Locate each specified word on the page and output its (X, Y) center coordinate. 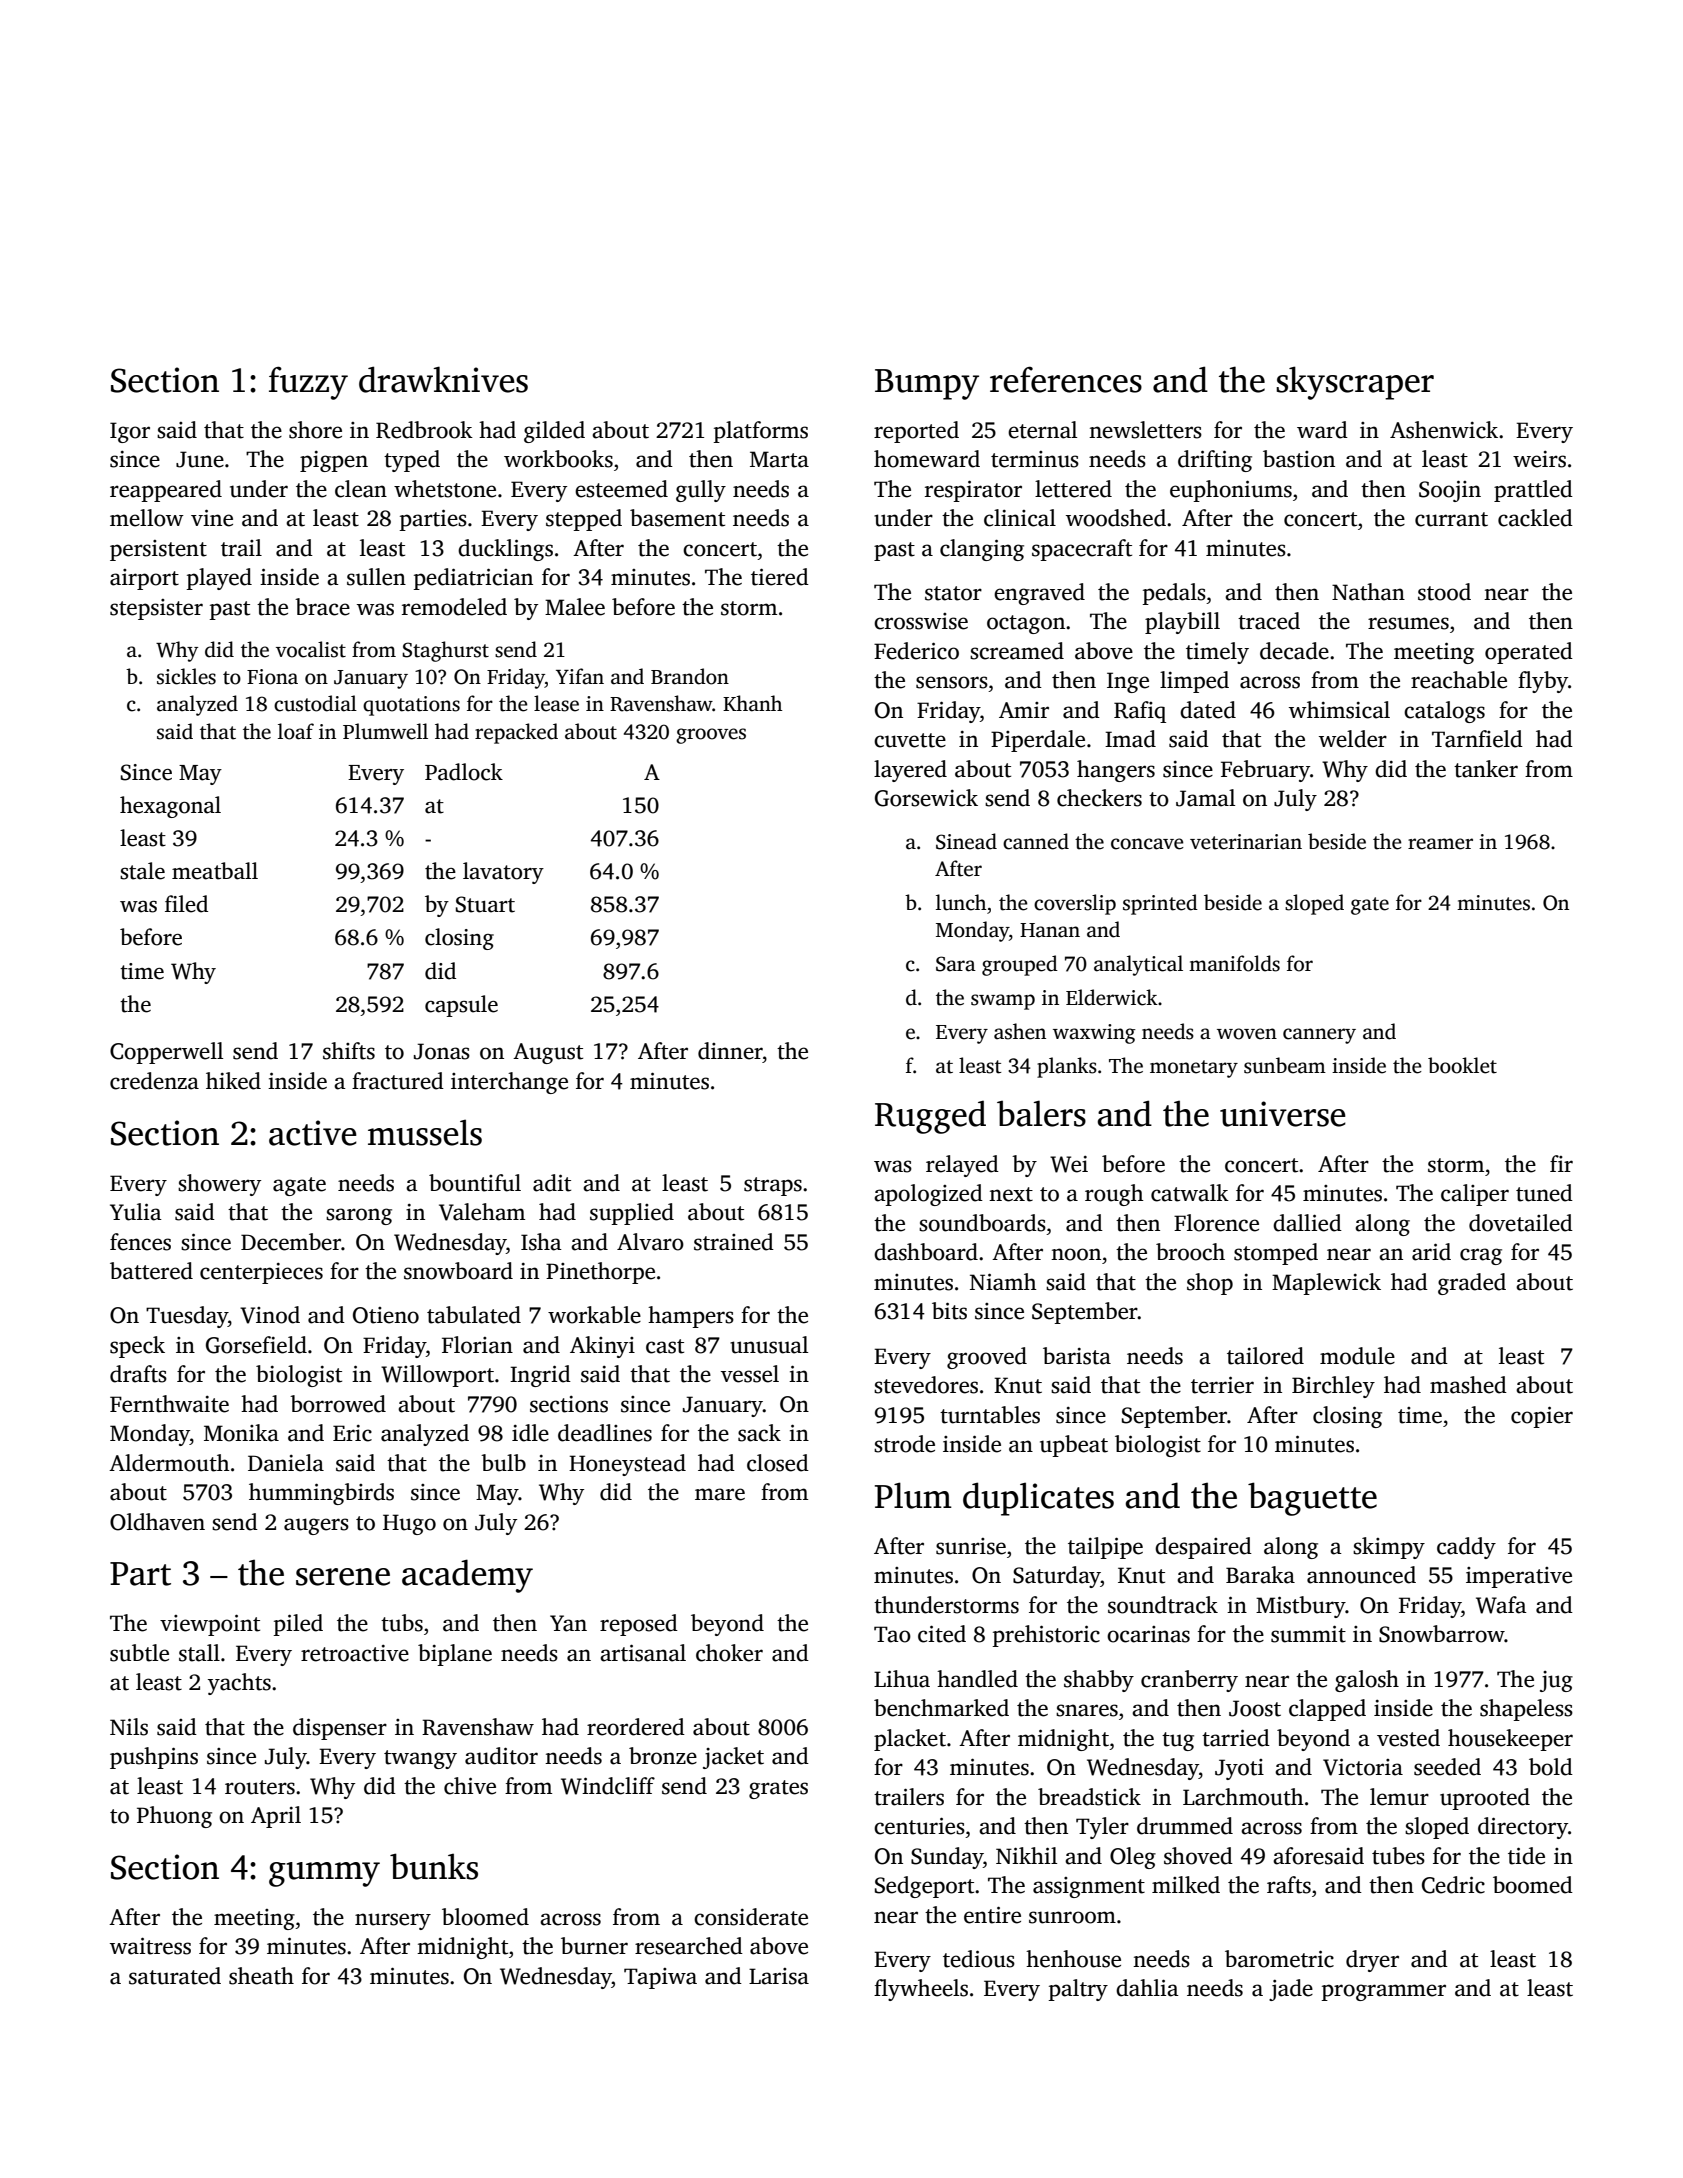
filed (186, 904)
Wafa (1501, 1605)
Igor (130, 432)
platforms (760, 432)
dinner (730, 1051)
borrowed (338, 1404)
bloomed (485, 1917)
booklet (1462, 1065)
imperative (1519, 1577)
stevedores (926, 1385)
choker (729, 1653)
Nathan (1368, 592)
